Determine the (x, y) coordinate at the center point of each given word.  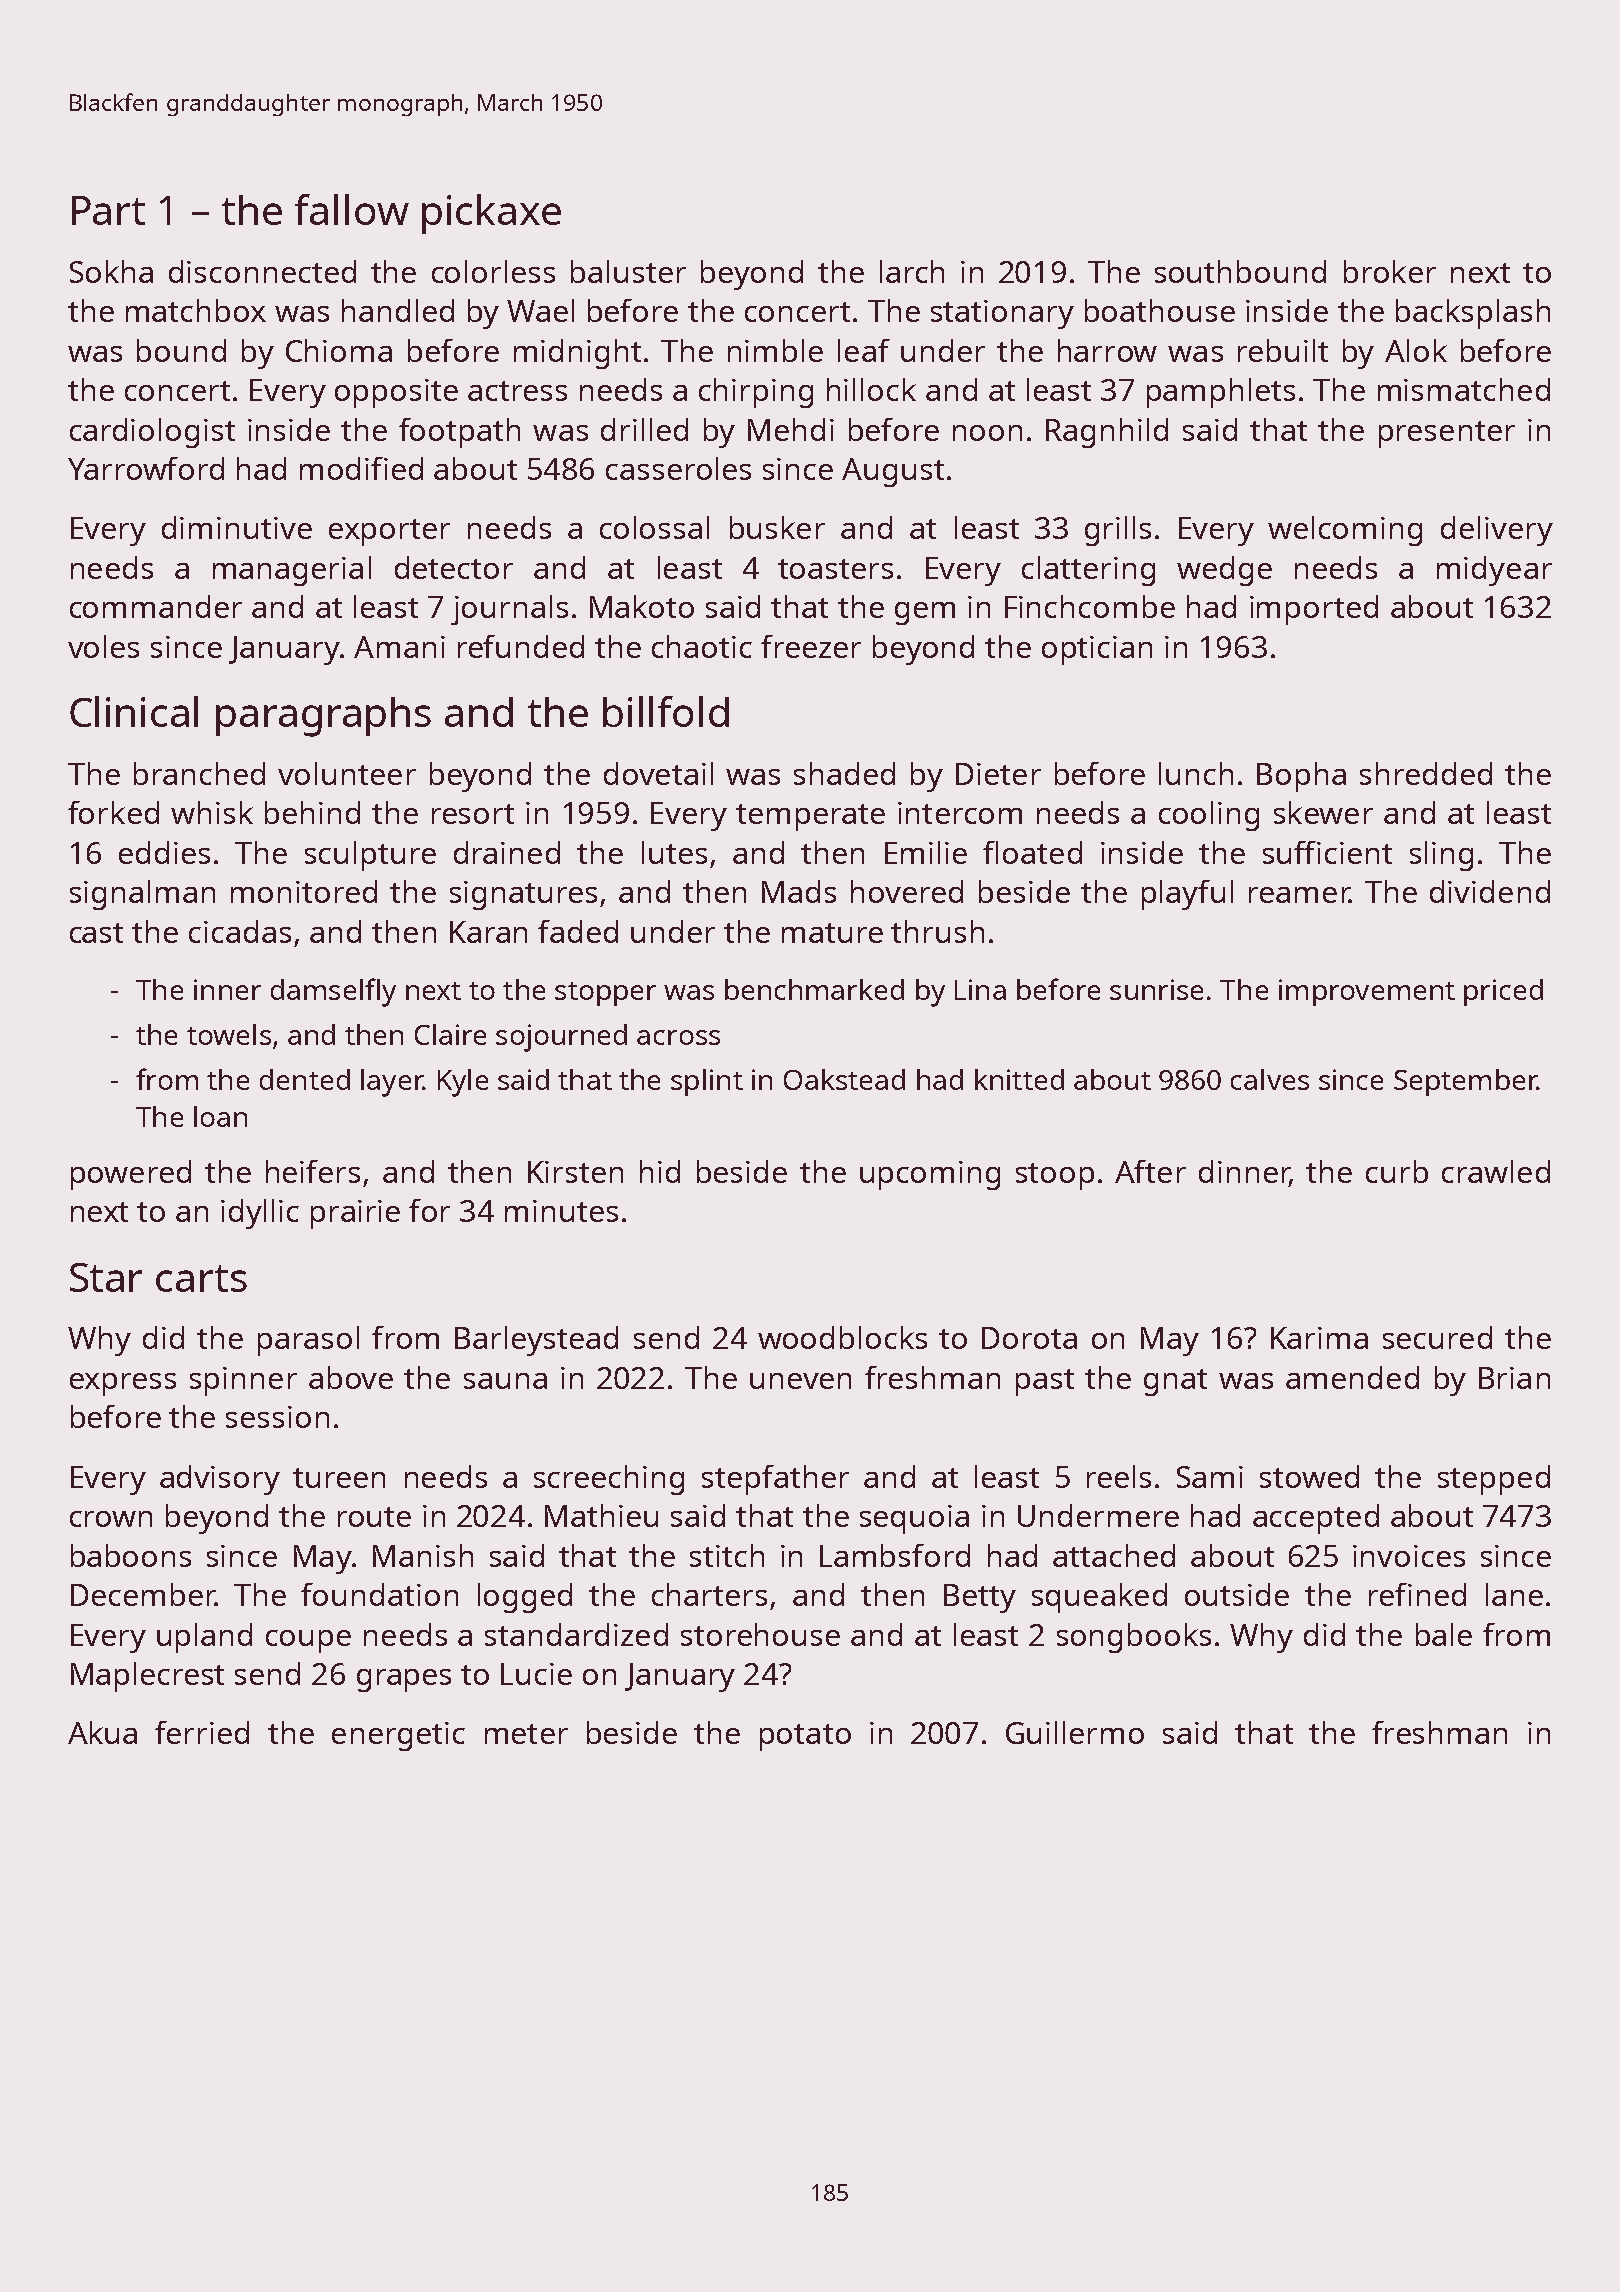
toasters (835, 569)
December (143, 1594)
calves (1270, 1079)
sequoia (914, 1519)
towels (229, 1034)
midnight (577, 354)
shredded (1426, 773)
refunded (521, 646)
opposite (396, 393)
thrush (937, 931)
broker (1390, 271)
